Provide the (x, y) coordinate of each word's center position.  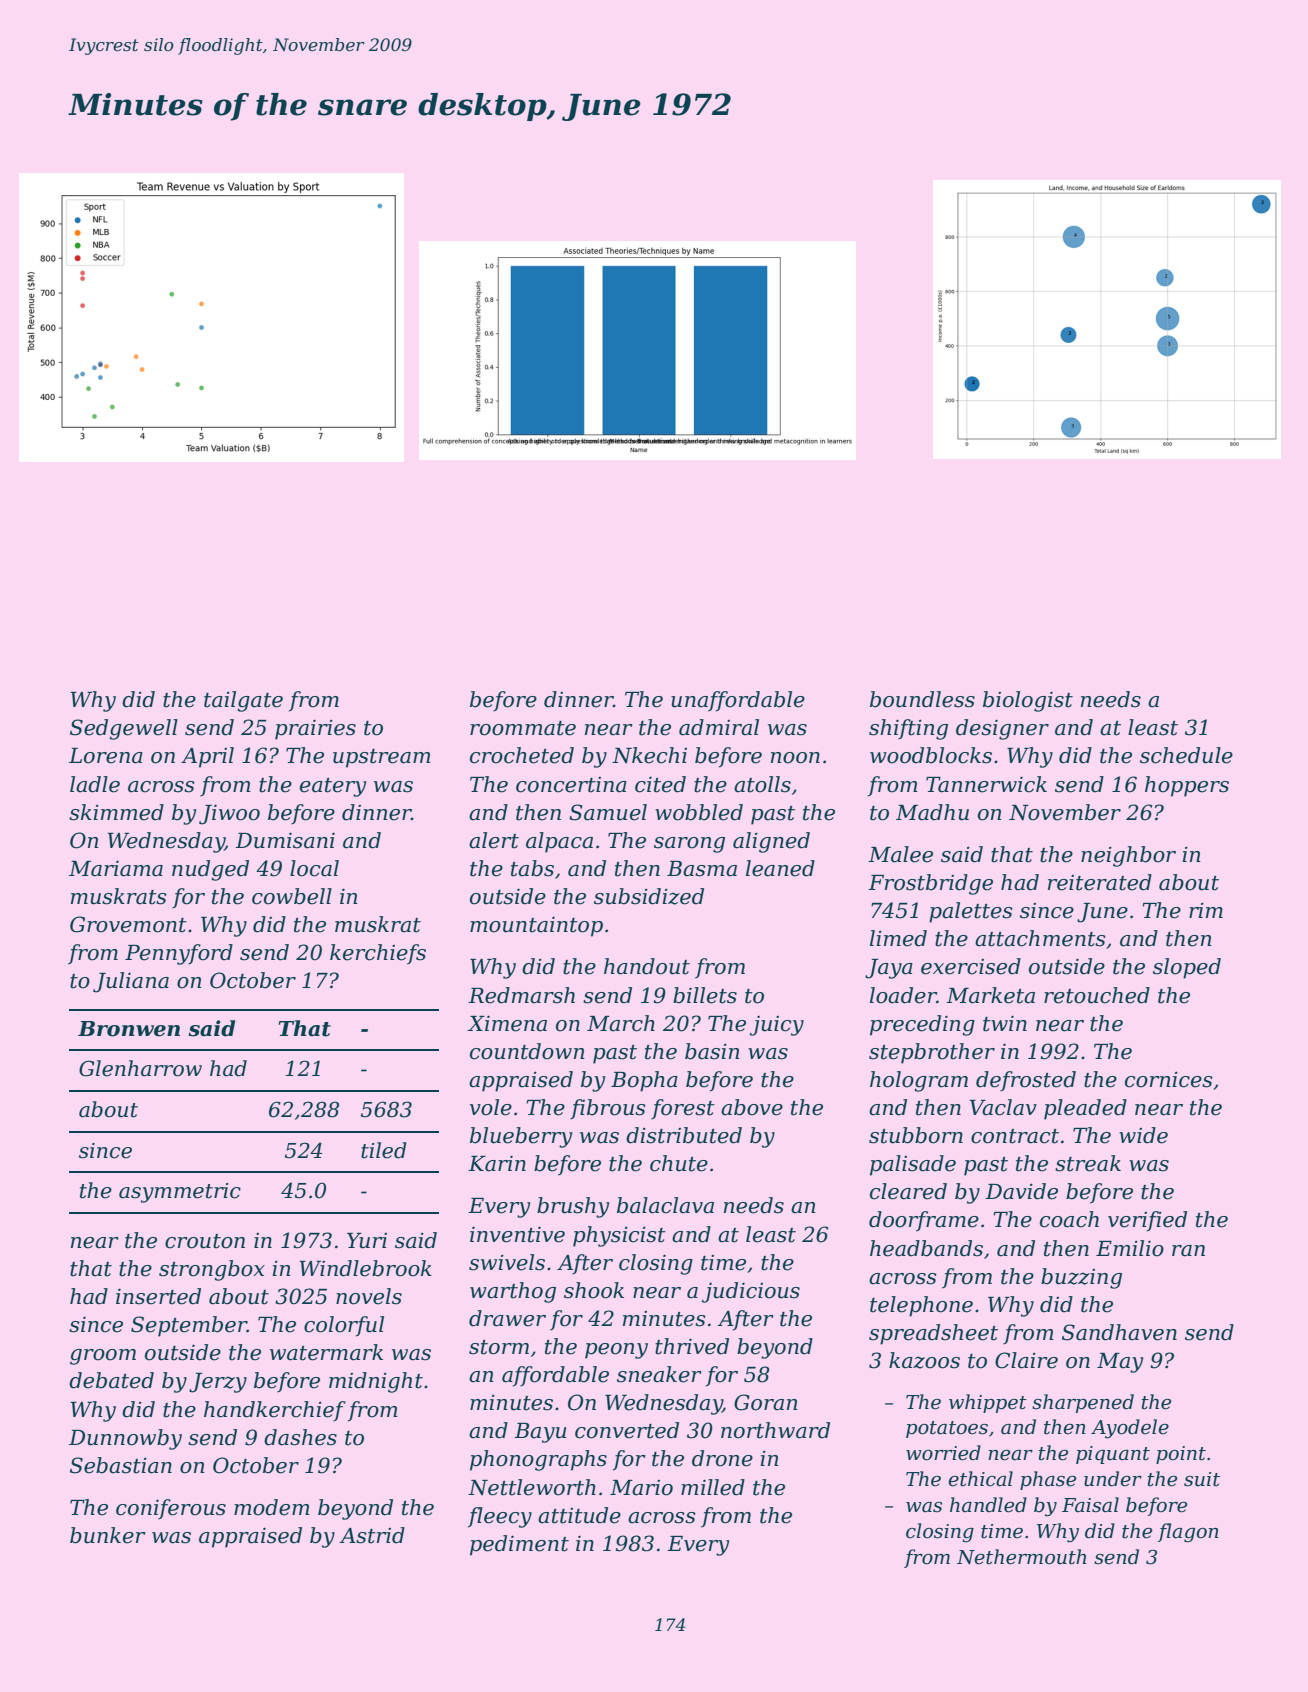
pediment (519, 1545)
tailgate (243, 701)
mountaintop (536, 926)
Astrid (372, 1535)
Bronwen (129, 1029)
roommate (523, 728)
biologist (1028, 701)
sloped (1187, 968)
